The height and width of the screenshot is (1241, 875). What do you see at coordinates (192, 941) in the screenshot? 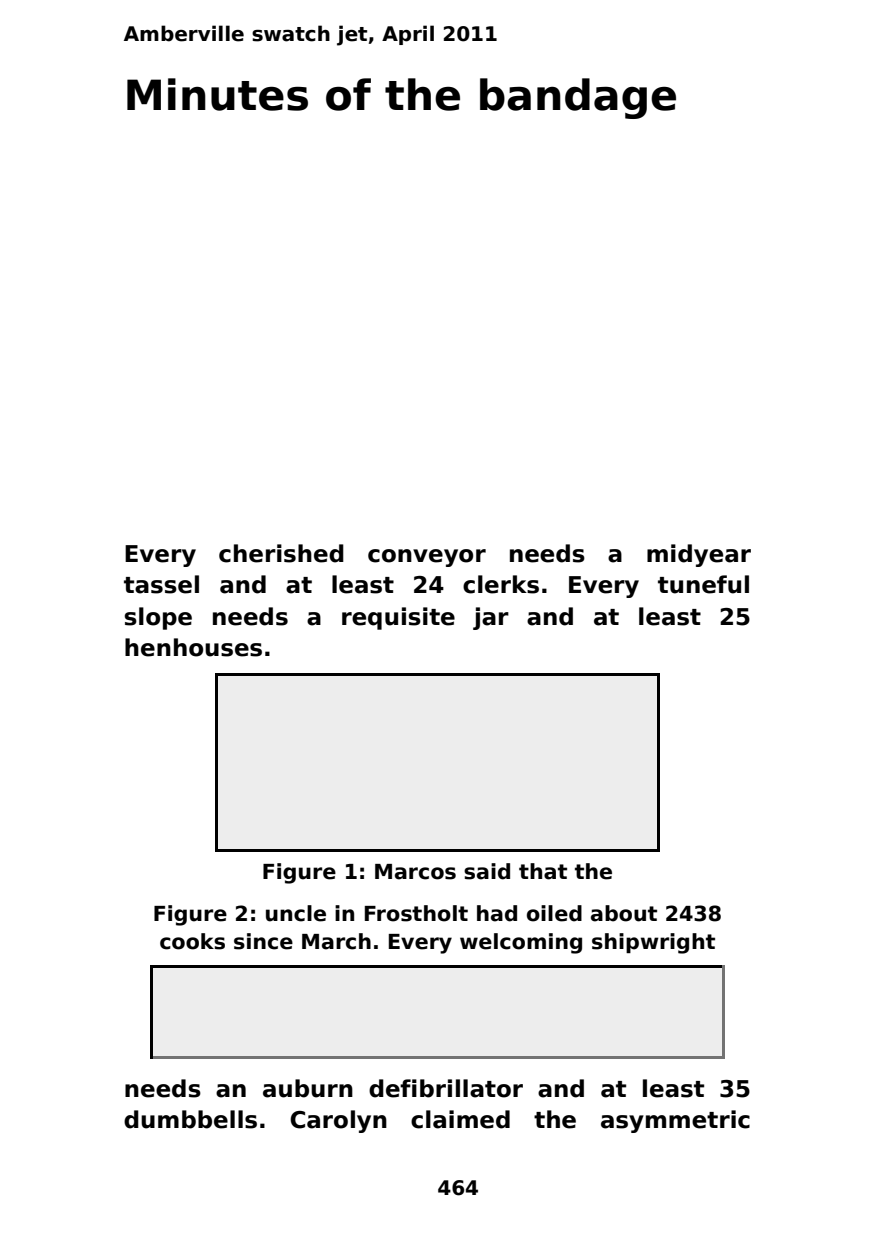
I see `cooks` at bounding box center [192, 941].
